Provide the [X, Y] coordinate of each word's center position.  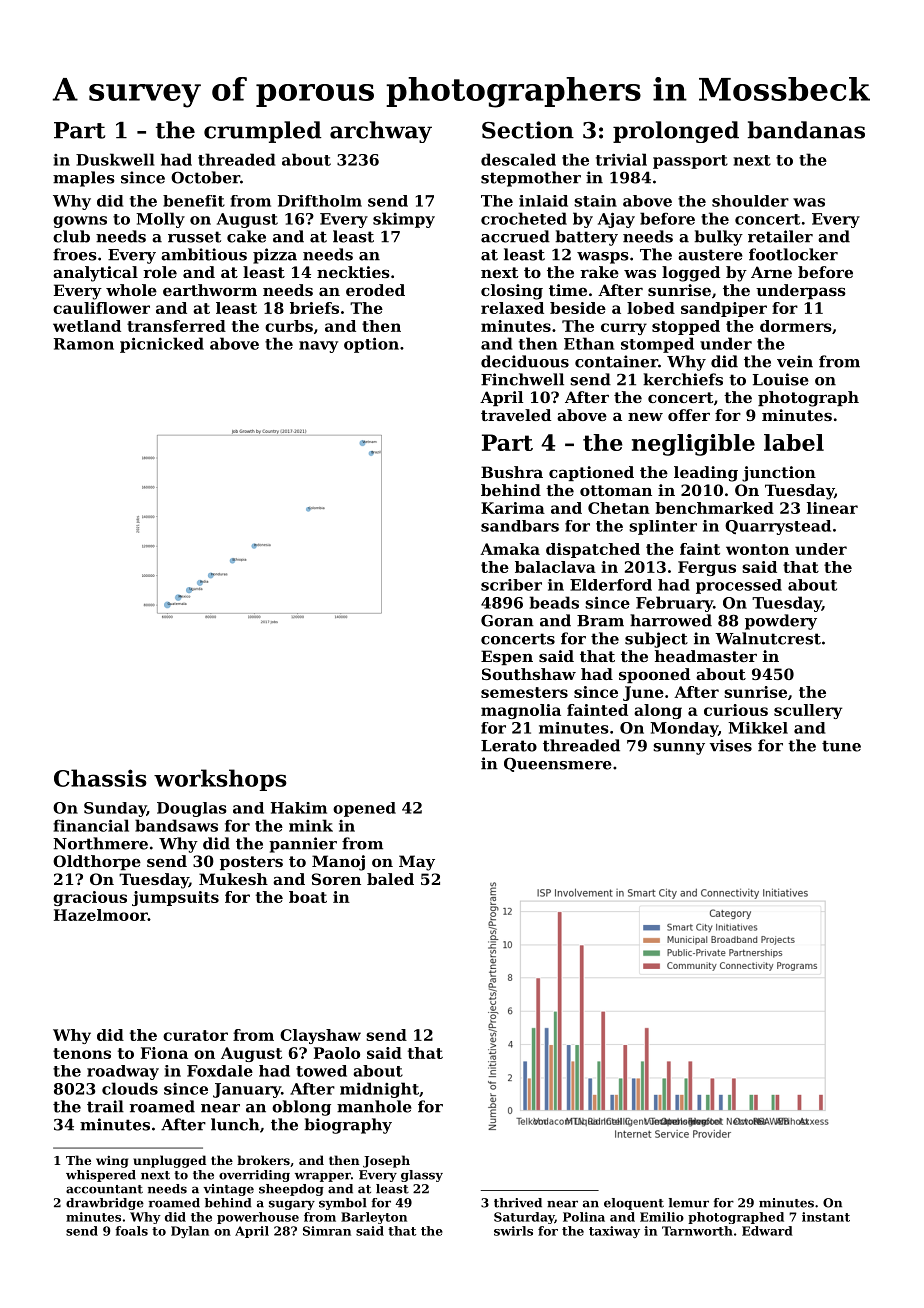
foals [131, 1231]
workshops [220, 780]
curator [195, 1035]
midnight [379, 1090]
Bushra [512, 472]
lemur [689, 1203]
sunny [679, 749]
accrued [515, 236]
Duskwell [115, 159]
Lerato [509, 746]
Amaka [510, 549]
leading [706, 474]
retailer [780, 236]
